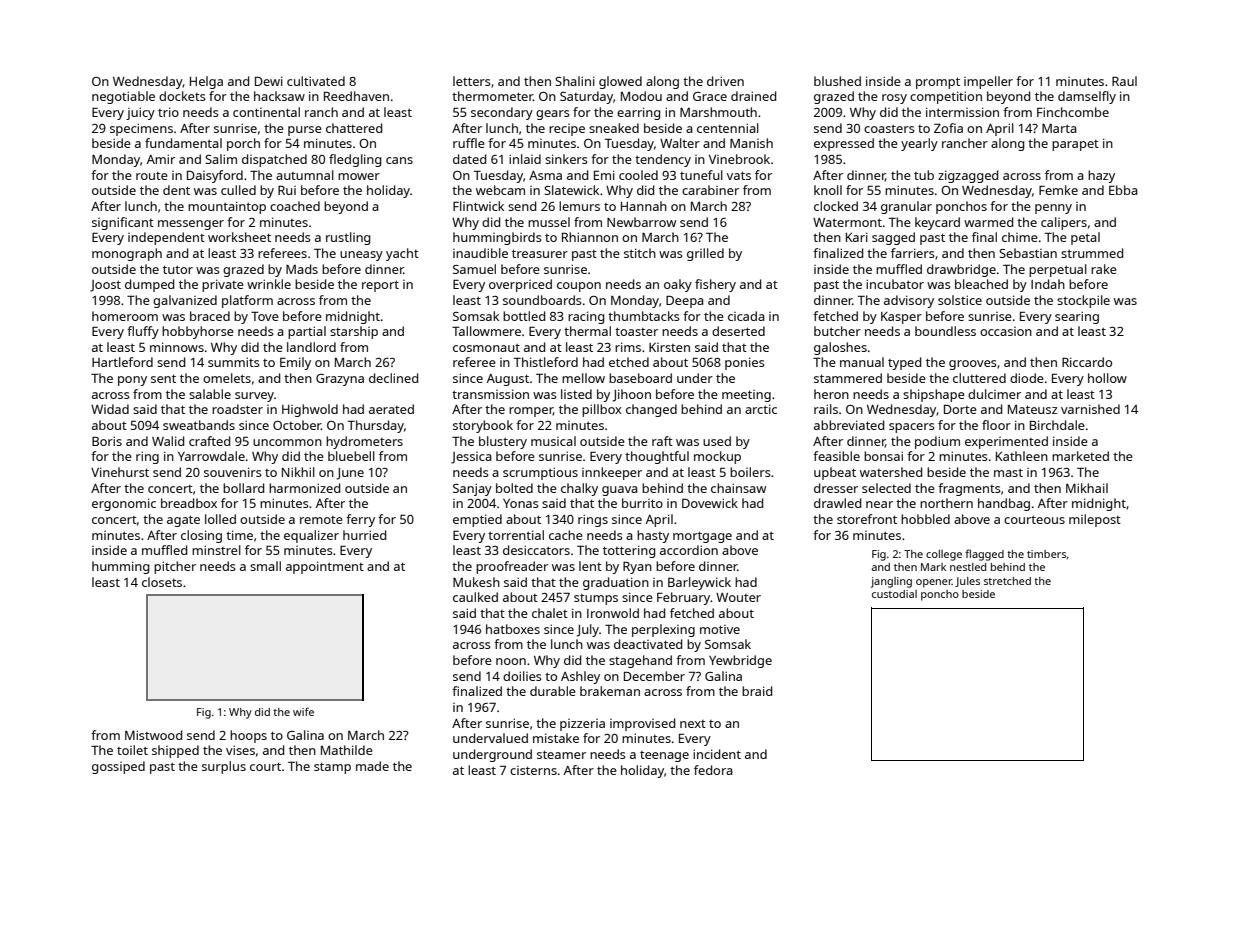 The image size is (1233, 952). I want to click on starship, so click(354, 332).
